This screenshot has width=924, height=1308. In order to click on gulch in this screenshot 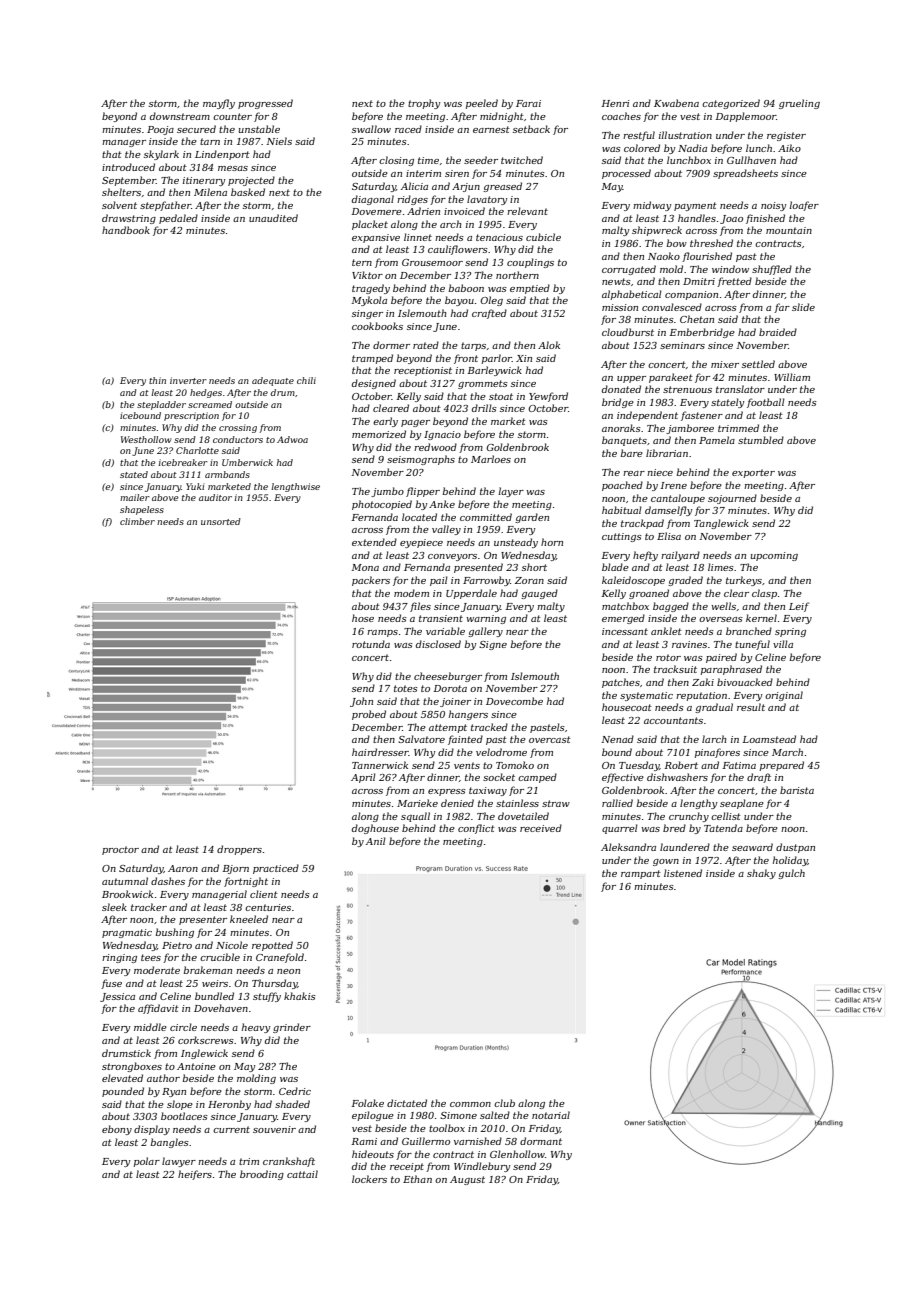, I will do `click(791, 874)`.
